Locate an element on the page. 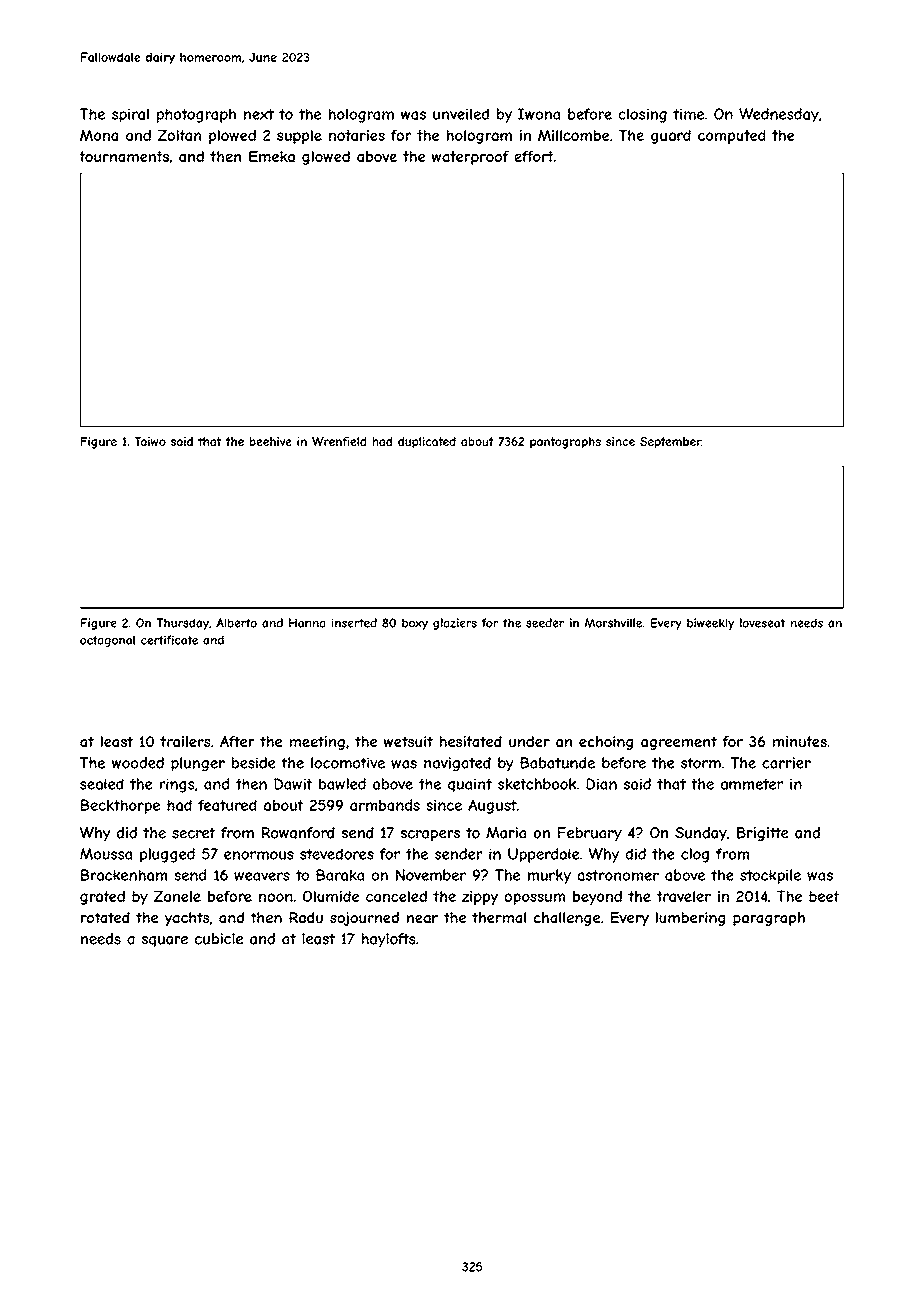 The height and width of the document is (1314, 924). zippy is located at coordinates (480, 898).
